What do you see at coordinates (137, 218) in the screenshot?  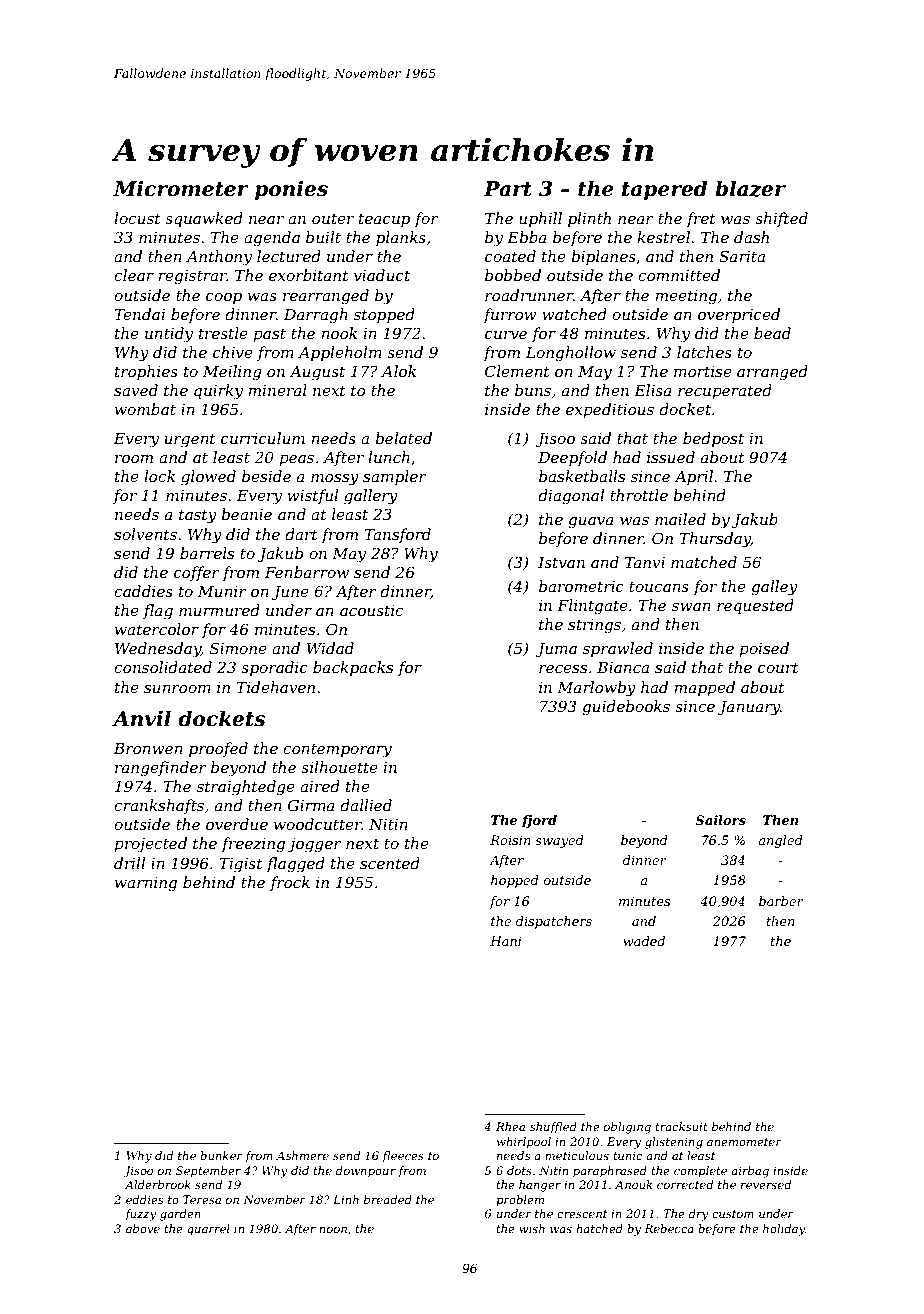 I see `locust` at bounding box center [137, 218].
